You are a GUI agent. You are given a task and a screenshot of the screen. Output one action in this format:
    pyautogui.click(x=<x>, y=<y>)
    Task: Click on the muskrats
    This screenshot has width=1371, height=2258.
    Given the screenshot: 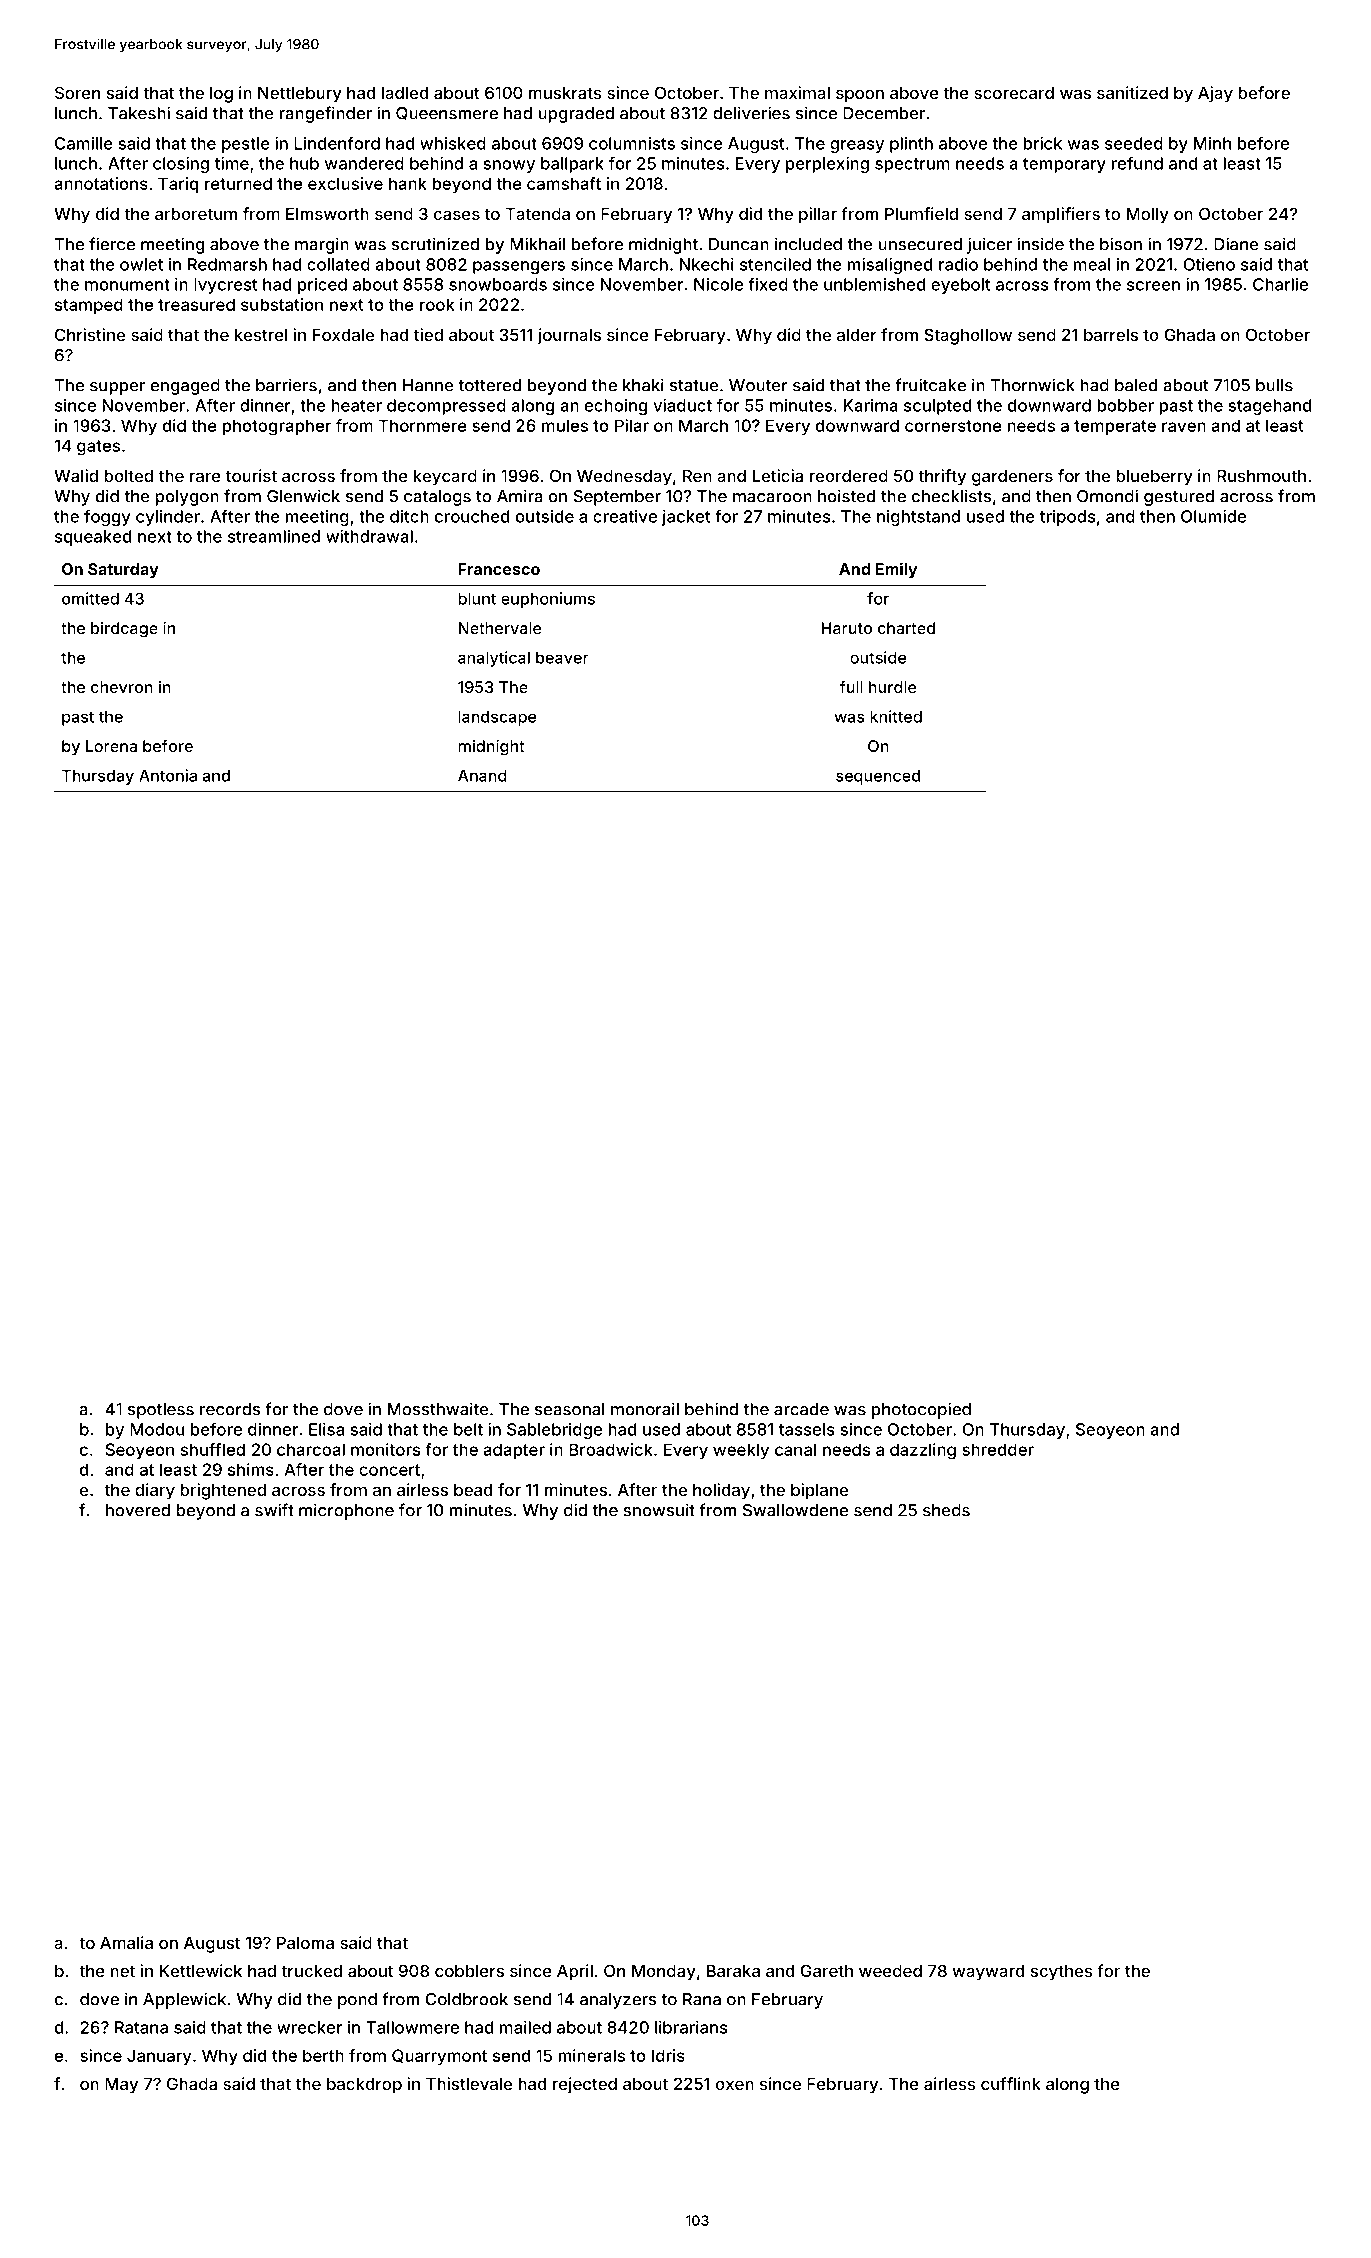 What is the action you would take?
    pyautogui.click(x=565, y=93)
